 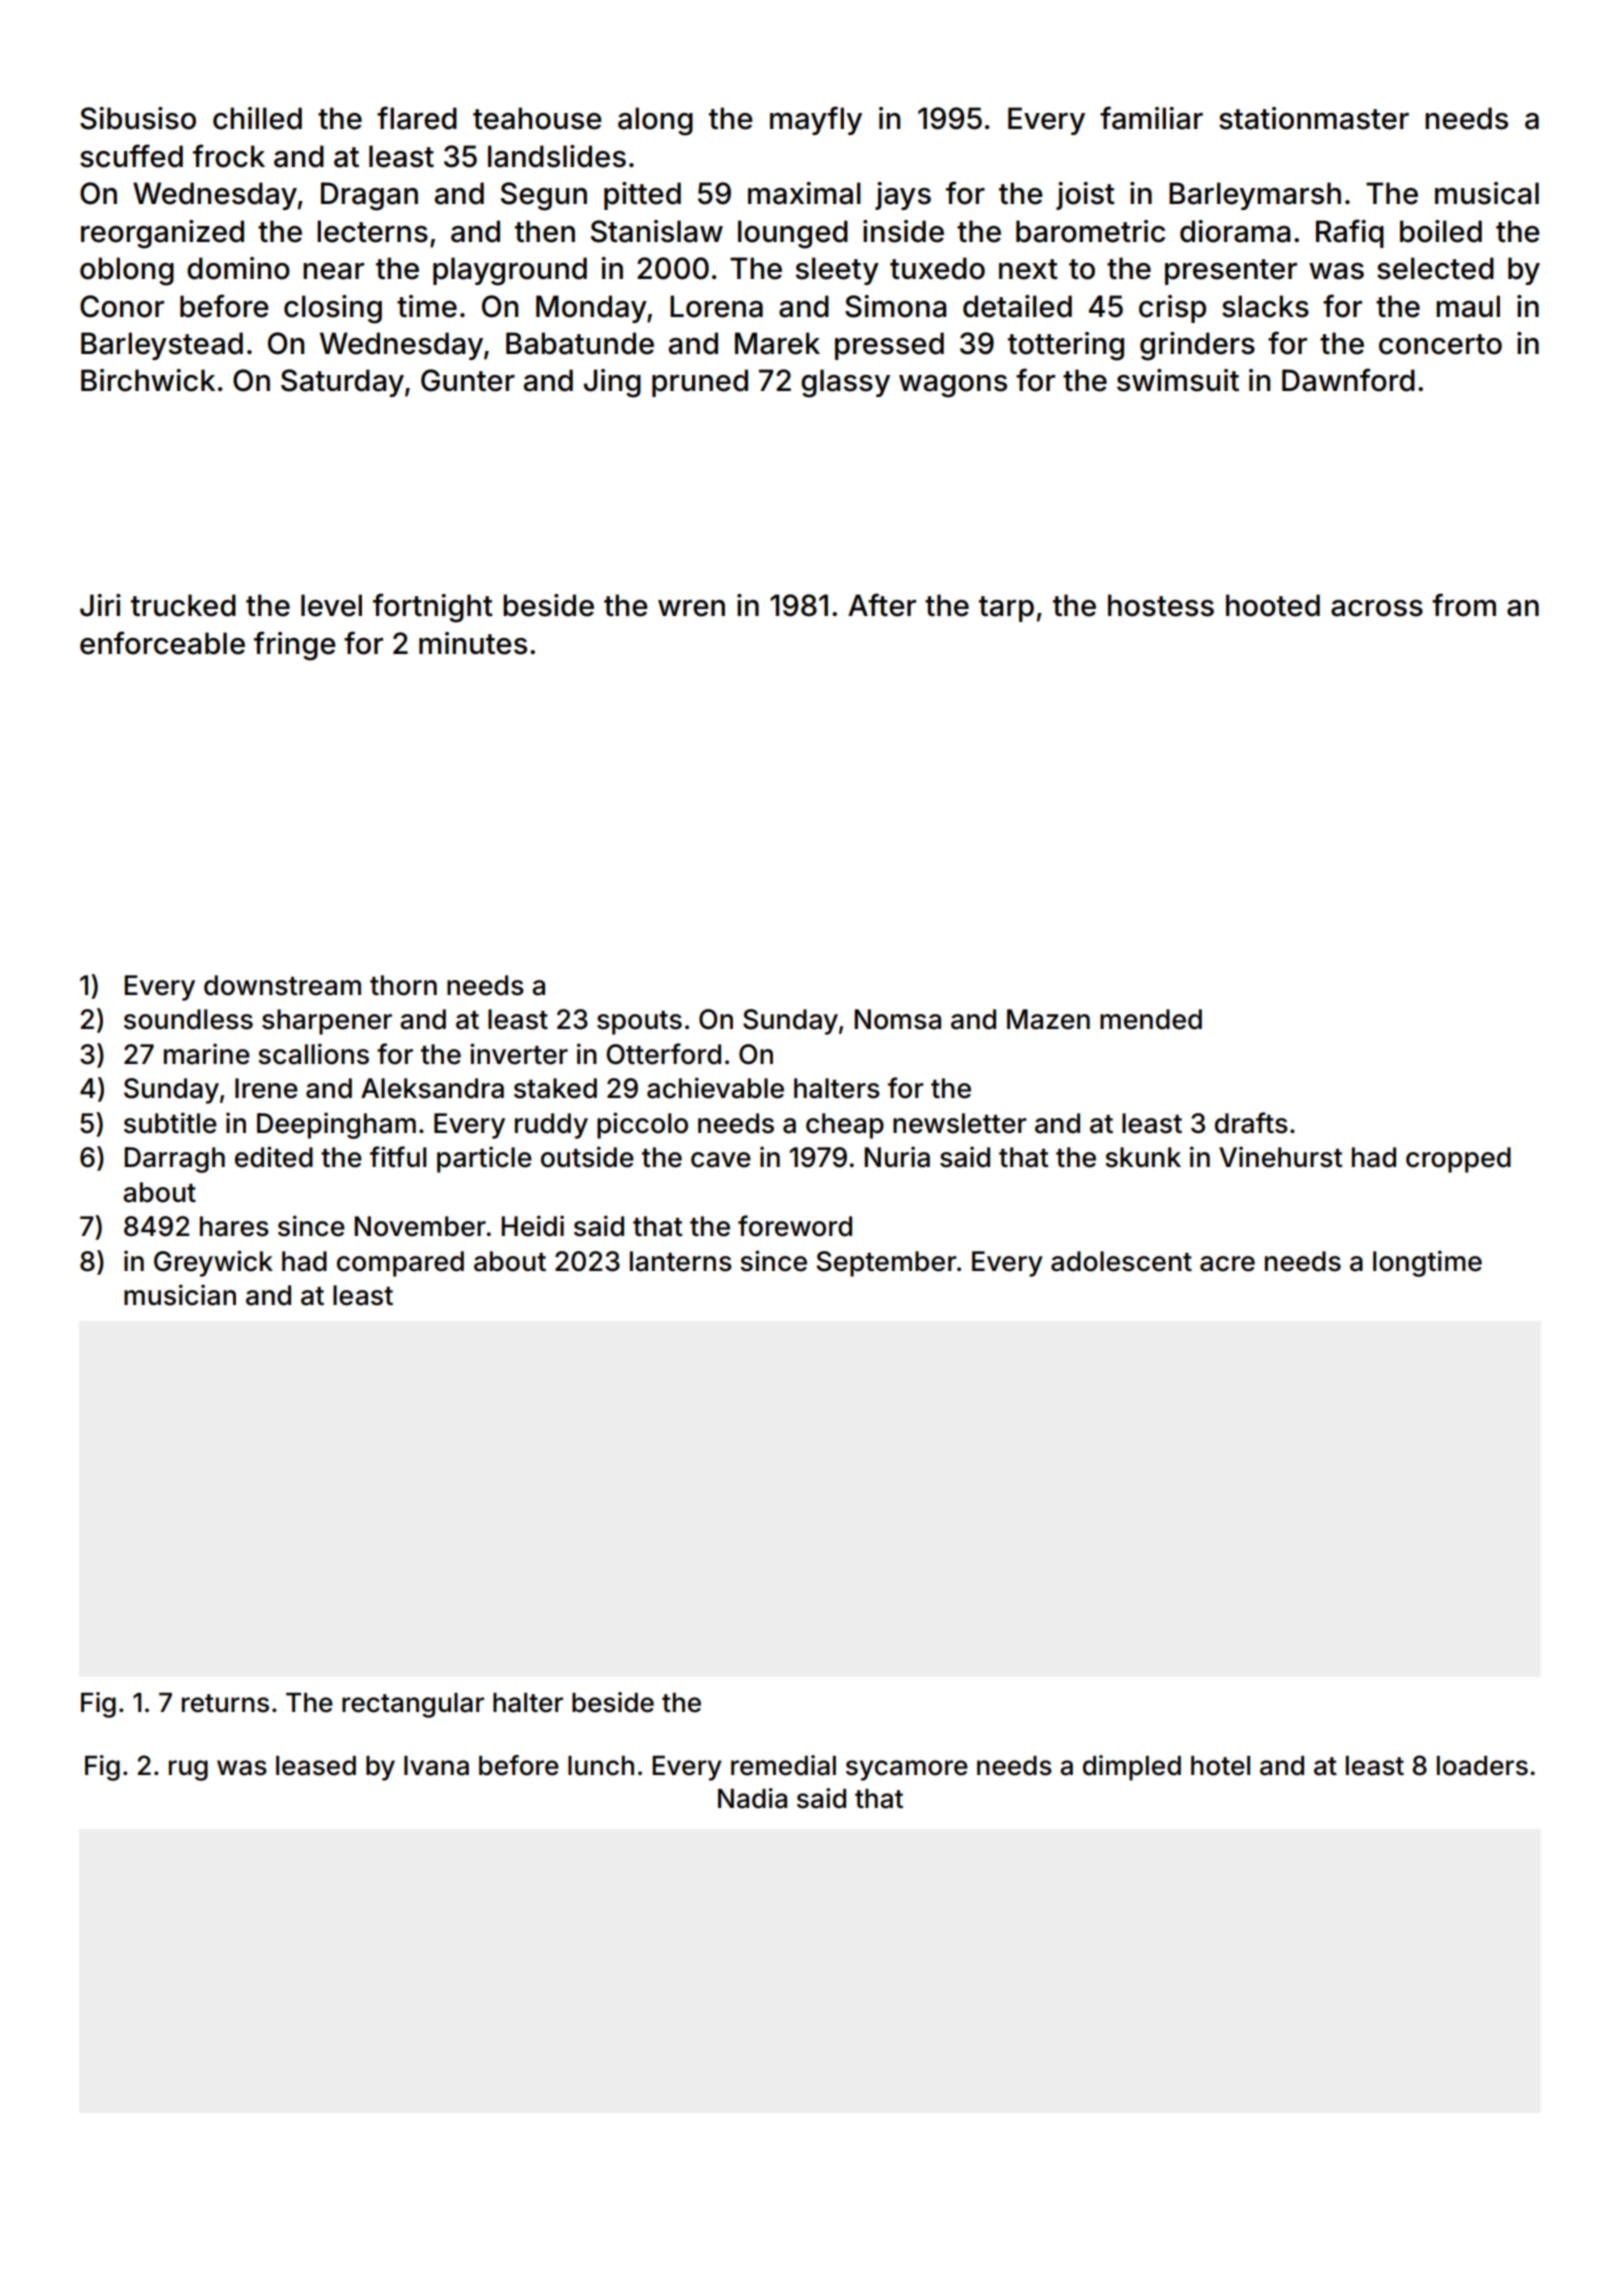 What do you see at coordinates (183, 605) in the page?
I see `trucked` at bounding box center [183, 605].
